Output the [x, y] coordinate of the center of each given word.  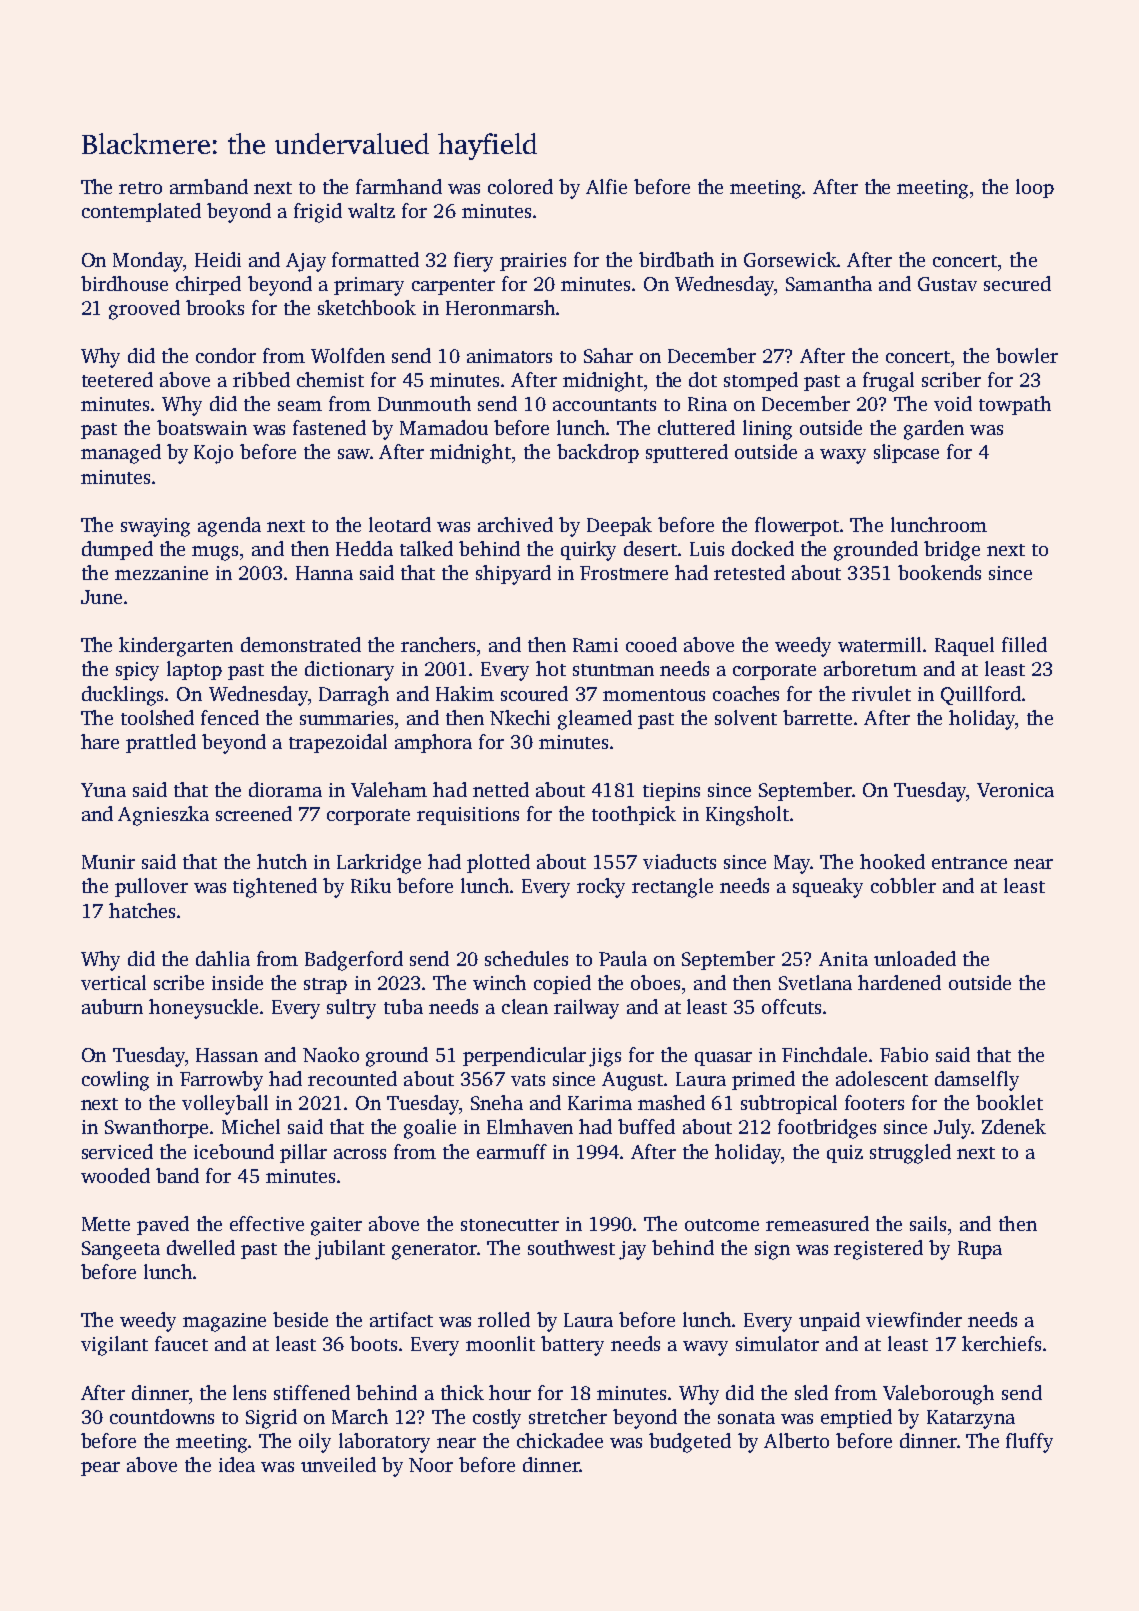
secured [1017, 283]
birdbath [676, 259]
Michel [251, 1126]
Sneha [497, 1102]
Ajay [306, 262]
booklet [1009, 1102]
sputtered [687, 453]
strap [325, 986]
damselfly [977, 1081]
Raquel [964, 646]
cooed [651, 644]
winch [499, 982]
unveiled [338, 1464]
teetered [117, 379]
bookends [939, 572]
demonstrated [301, 644]
